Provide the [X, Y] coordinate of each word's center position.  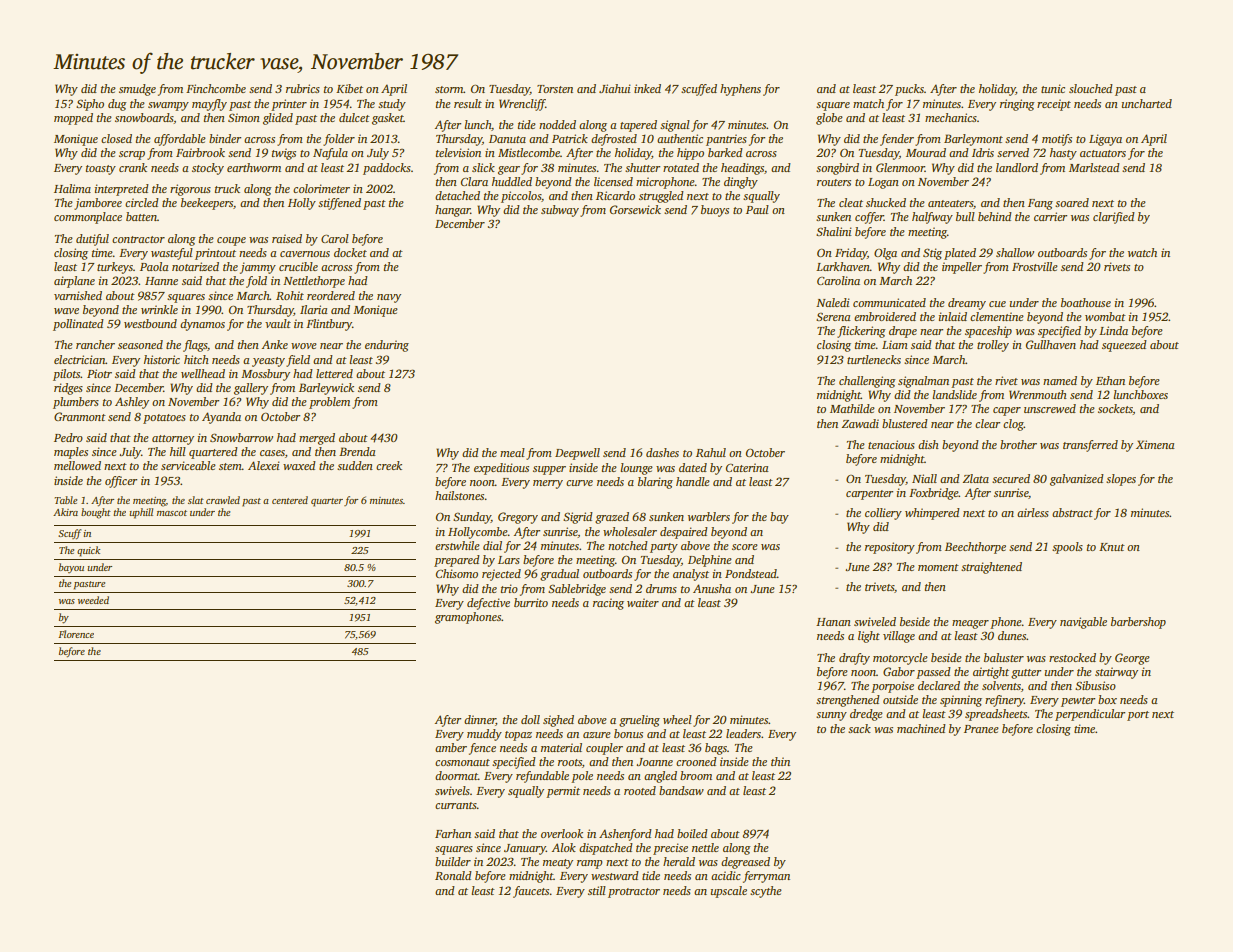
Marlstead [1094, 167]
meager [970, 624]
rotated [681, 167]
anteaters [950, 203]
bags [716, 749]
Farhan [453, 833]
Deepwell [577, 454]
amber [451, 747]
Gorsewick [635, 209]
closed [116, 138]
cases [272, 453]
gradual [559, 575]
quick [88, 551]
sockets [1115, 409]
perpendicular [1090, 715]
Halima [72, 188]
